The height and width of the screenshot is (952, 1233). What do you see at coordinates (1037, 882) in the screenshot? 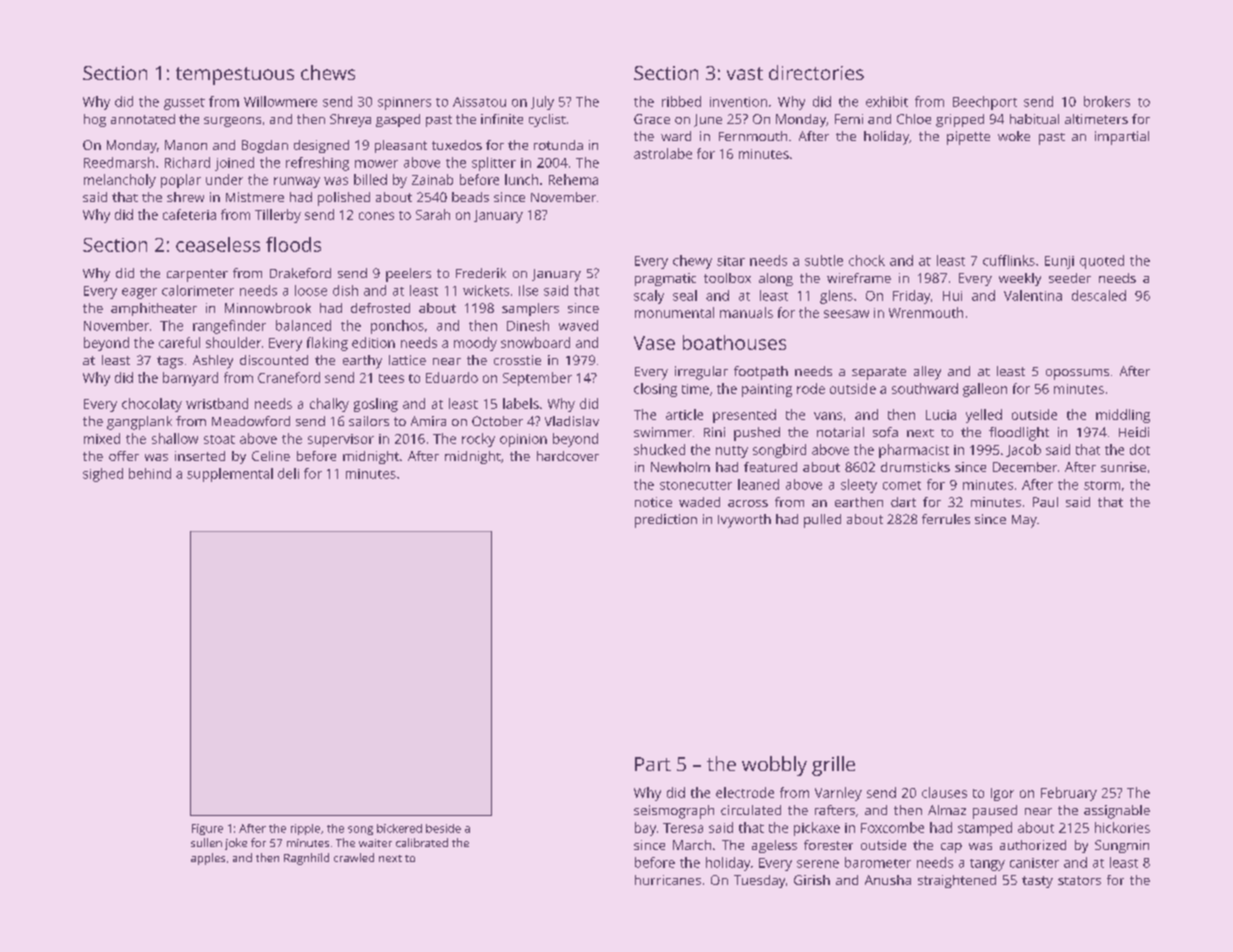
I see `tasty` at bounding box center [1037, 882].
